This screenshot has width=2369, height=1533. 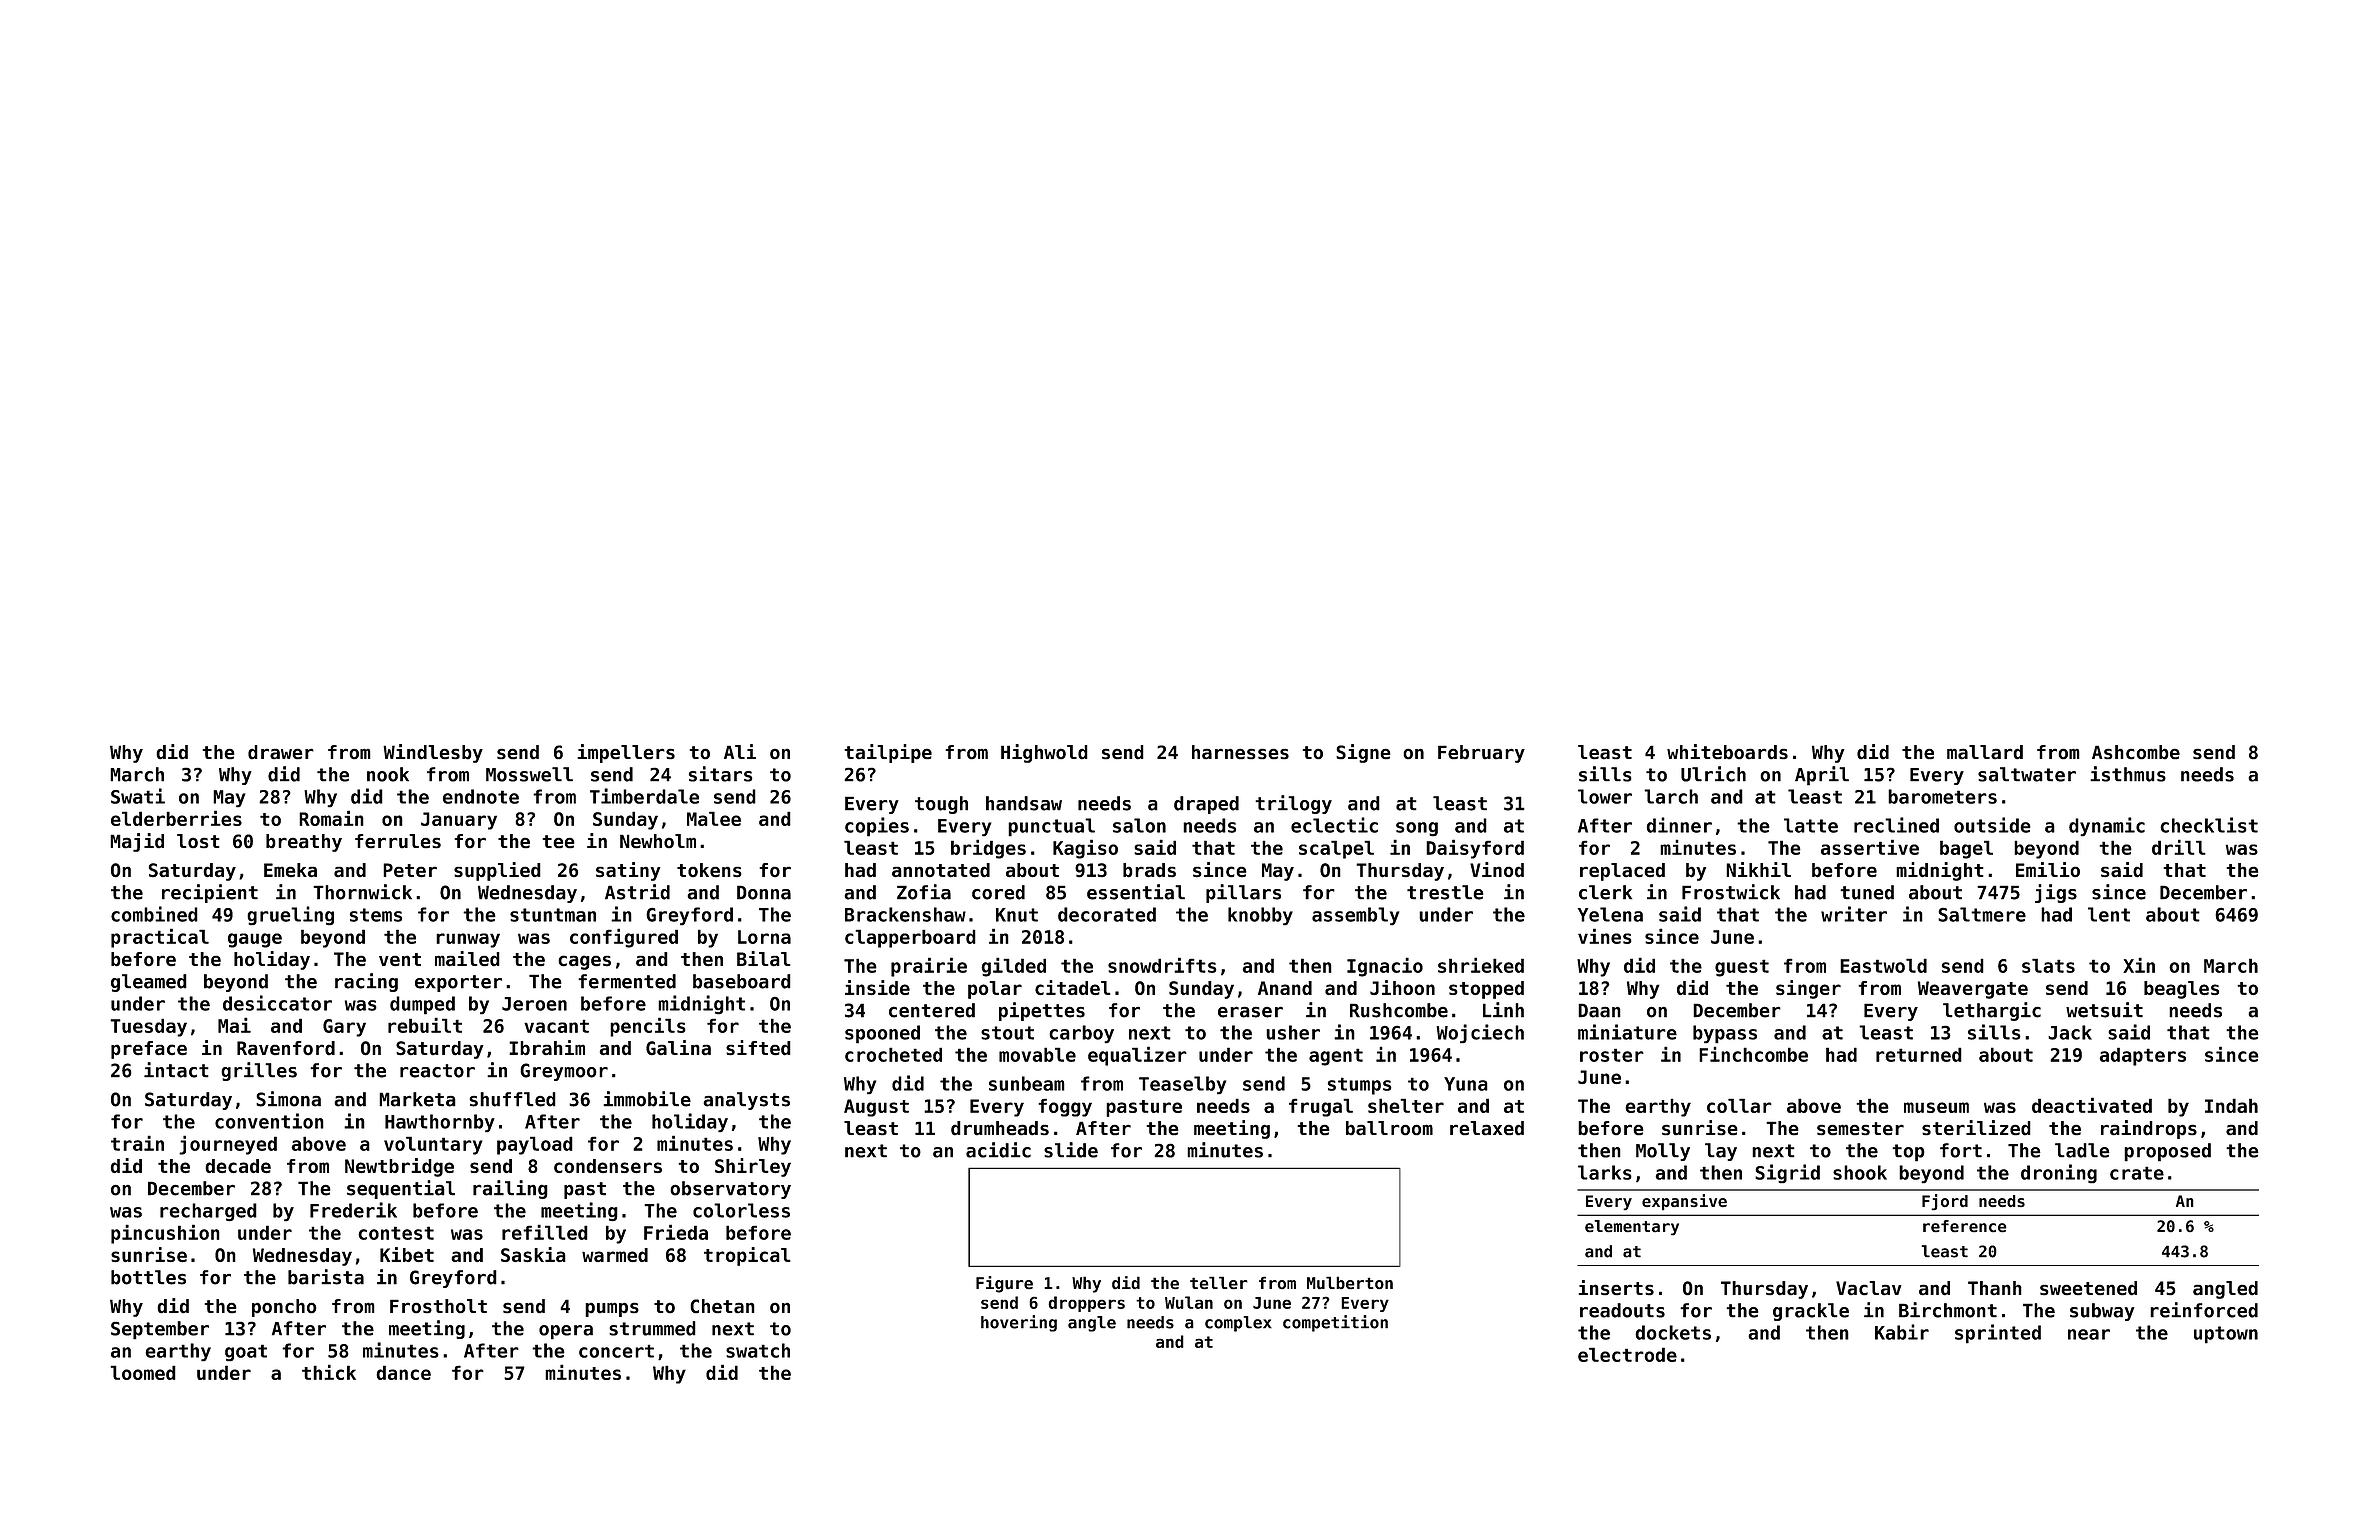 What do you see at coordinates (148, 1277) in the screenshot?
I see `bottles` at bounding box center [148, 1277].
